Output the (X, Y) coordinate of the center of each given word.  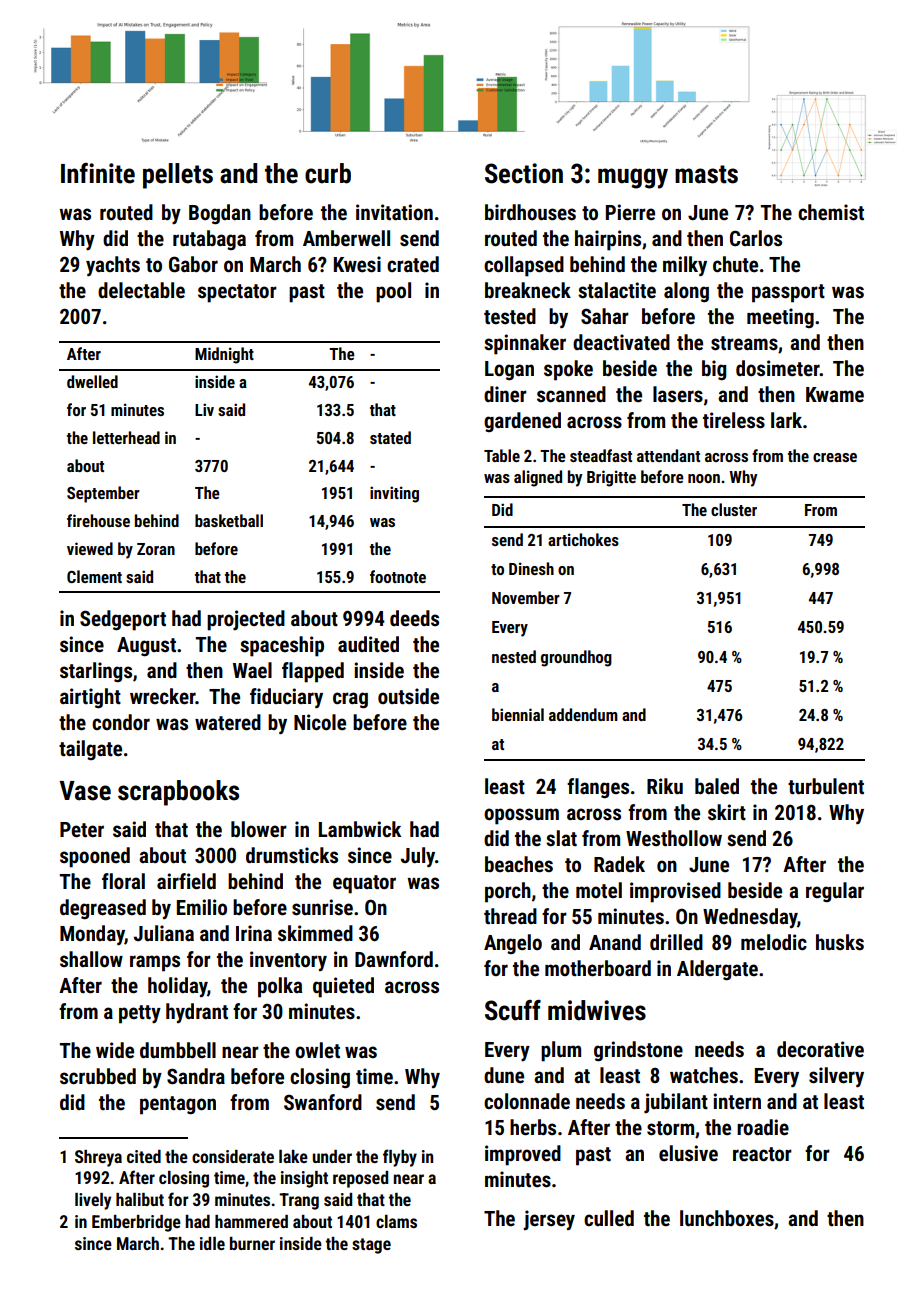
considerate (233, 1156)
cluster (734, 509)
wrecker (163, 696)
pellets (178, 176)
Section (524, 173)
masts (706, 174)
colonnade (527, 1101)
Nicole (320, 722)
